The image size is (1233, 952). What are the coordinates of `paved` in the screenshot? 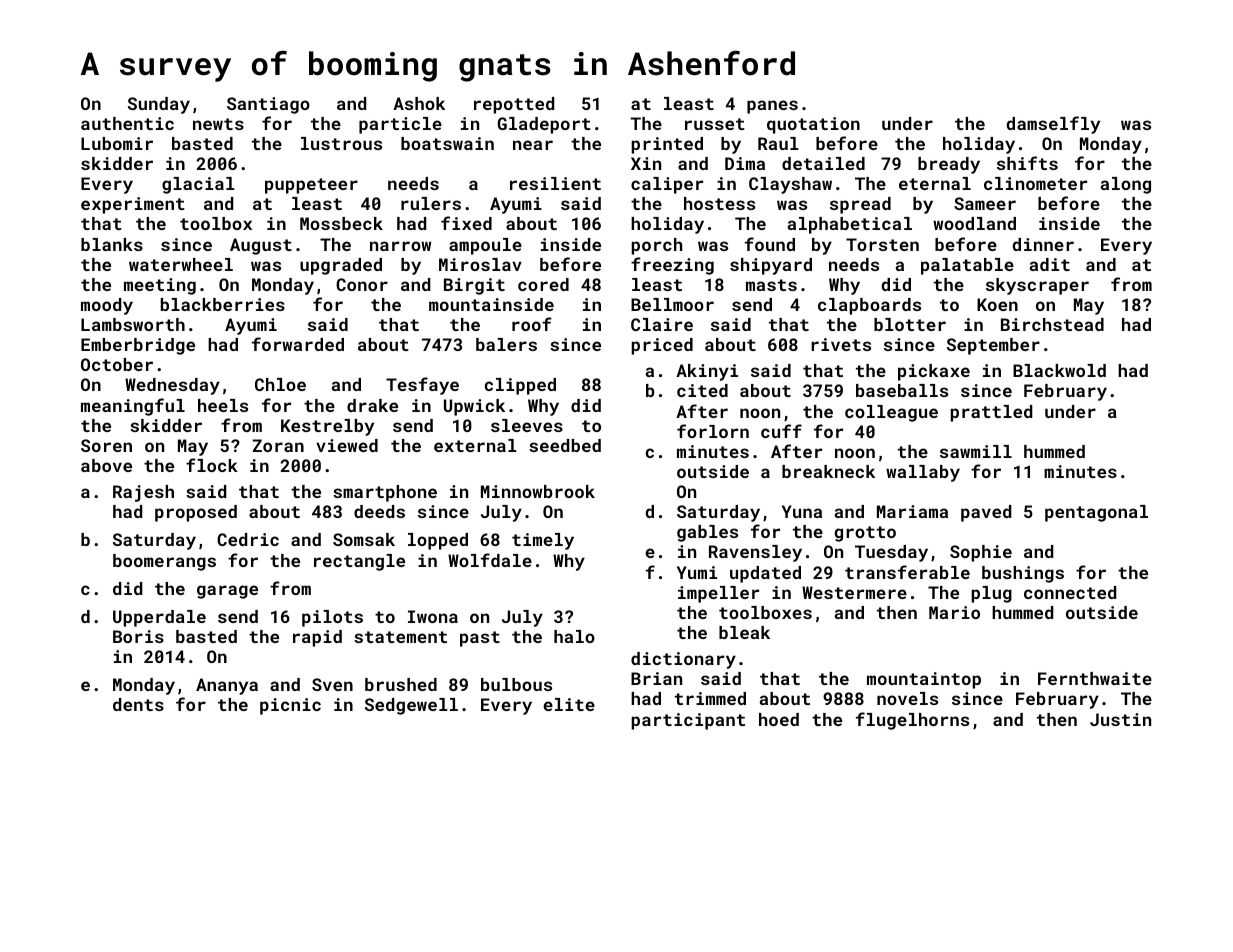 It's located at (986, 513).
